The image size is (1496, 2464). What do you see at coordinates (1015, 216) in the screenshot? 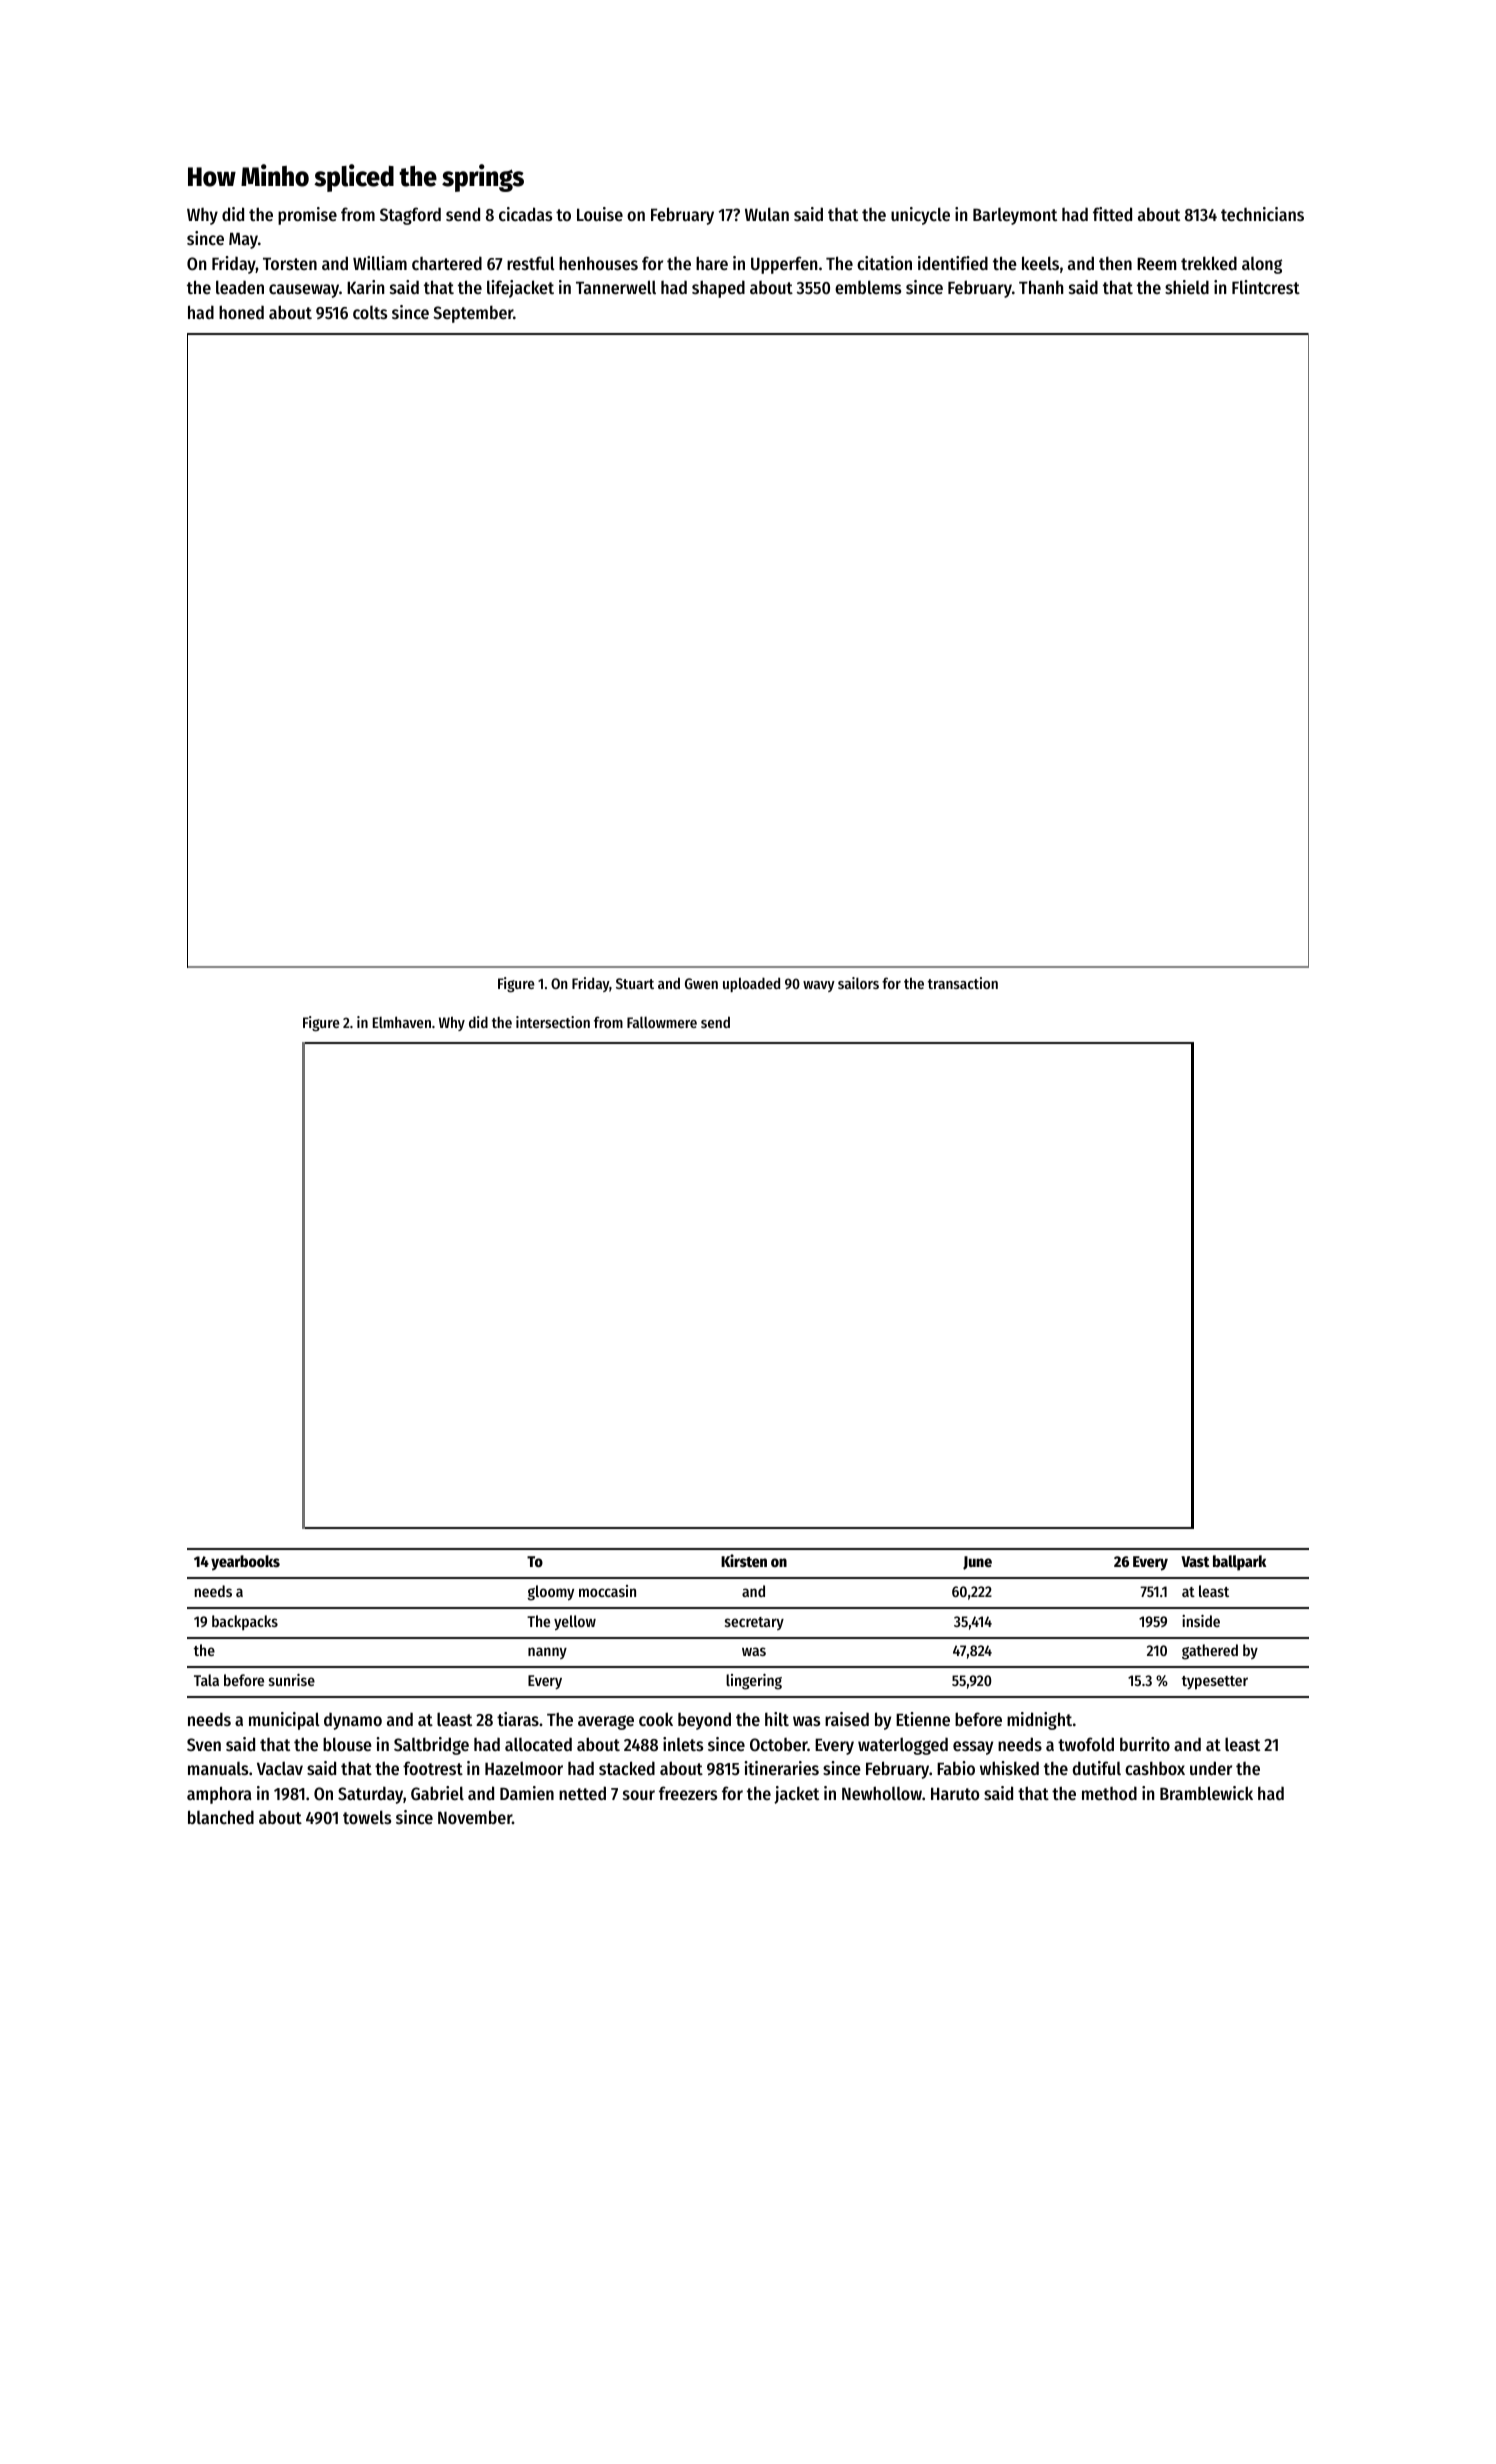
I see `Barleymont` at bounding box center [1015, 216].
